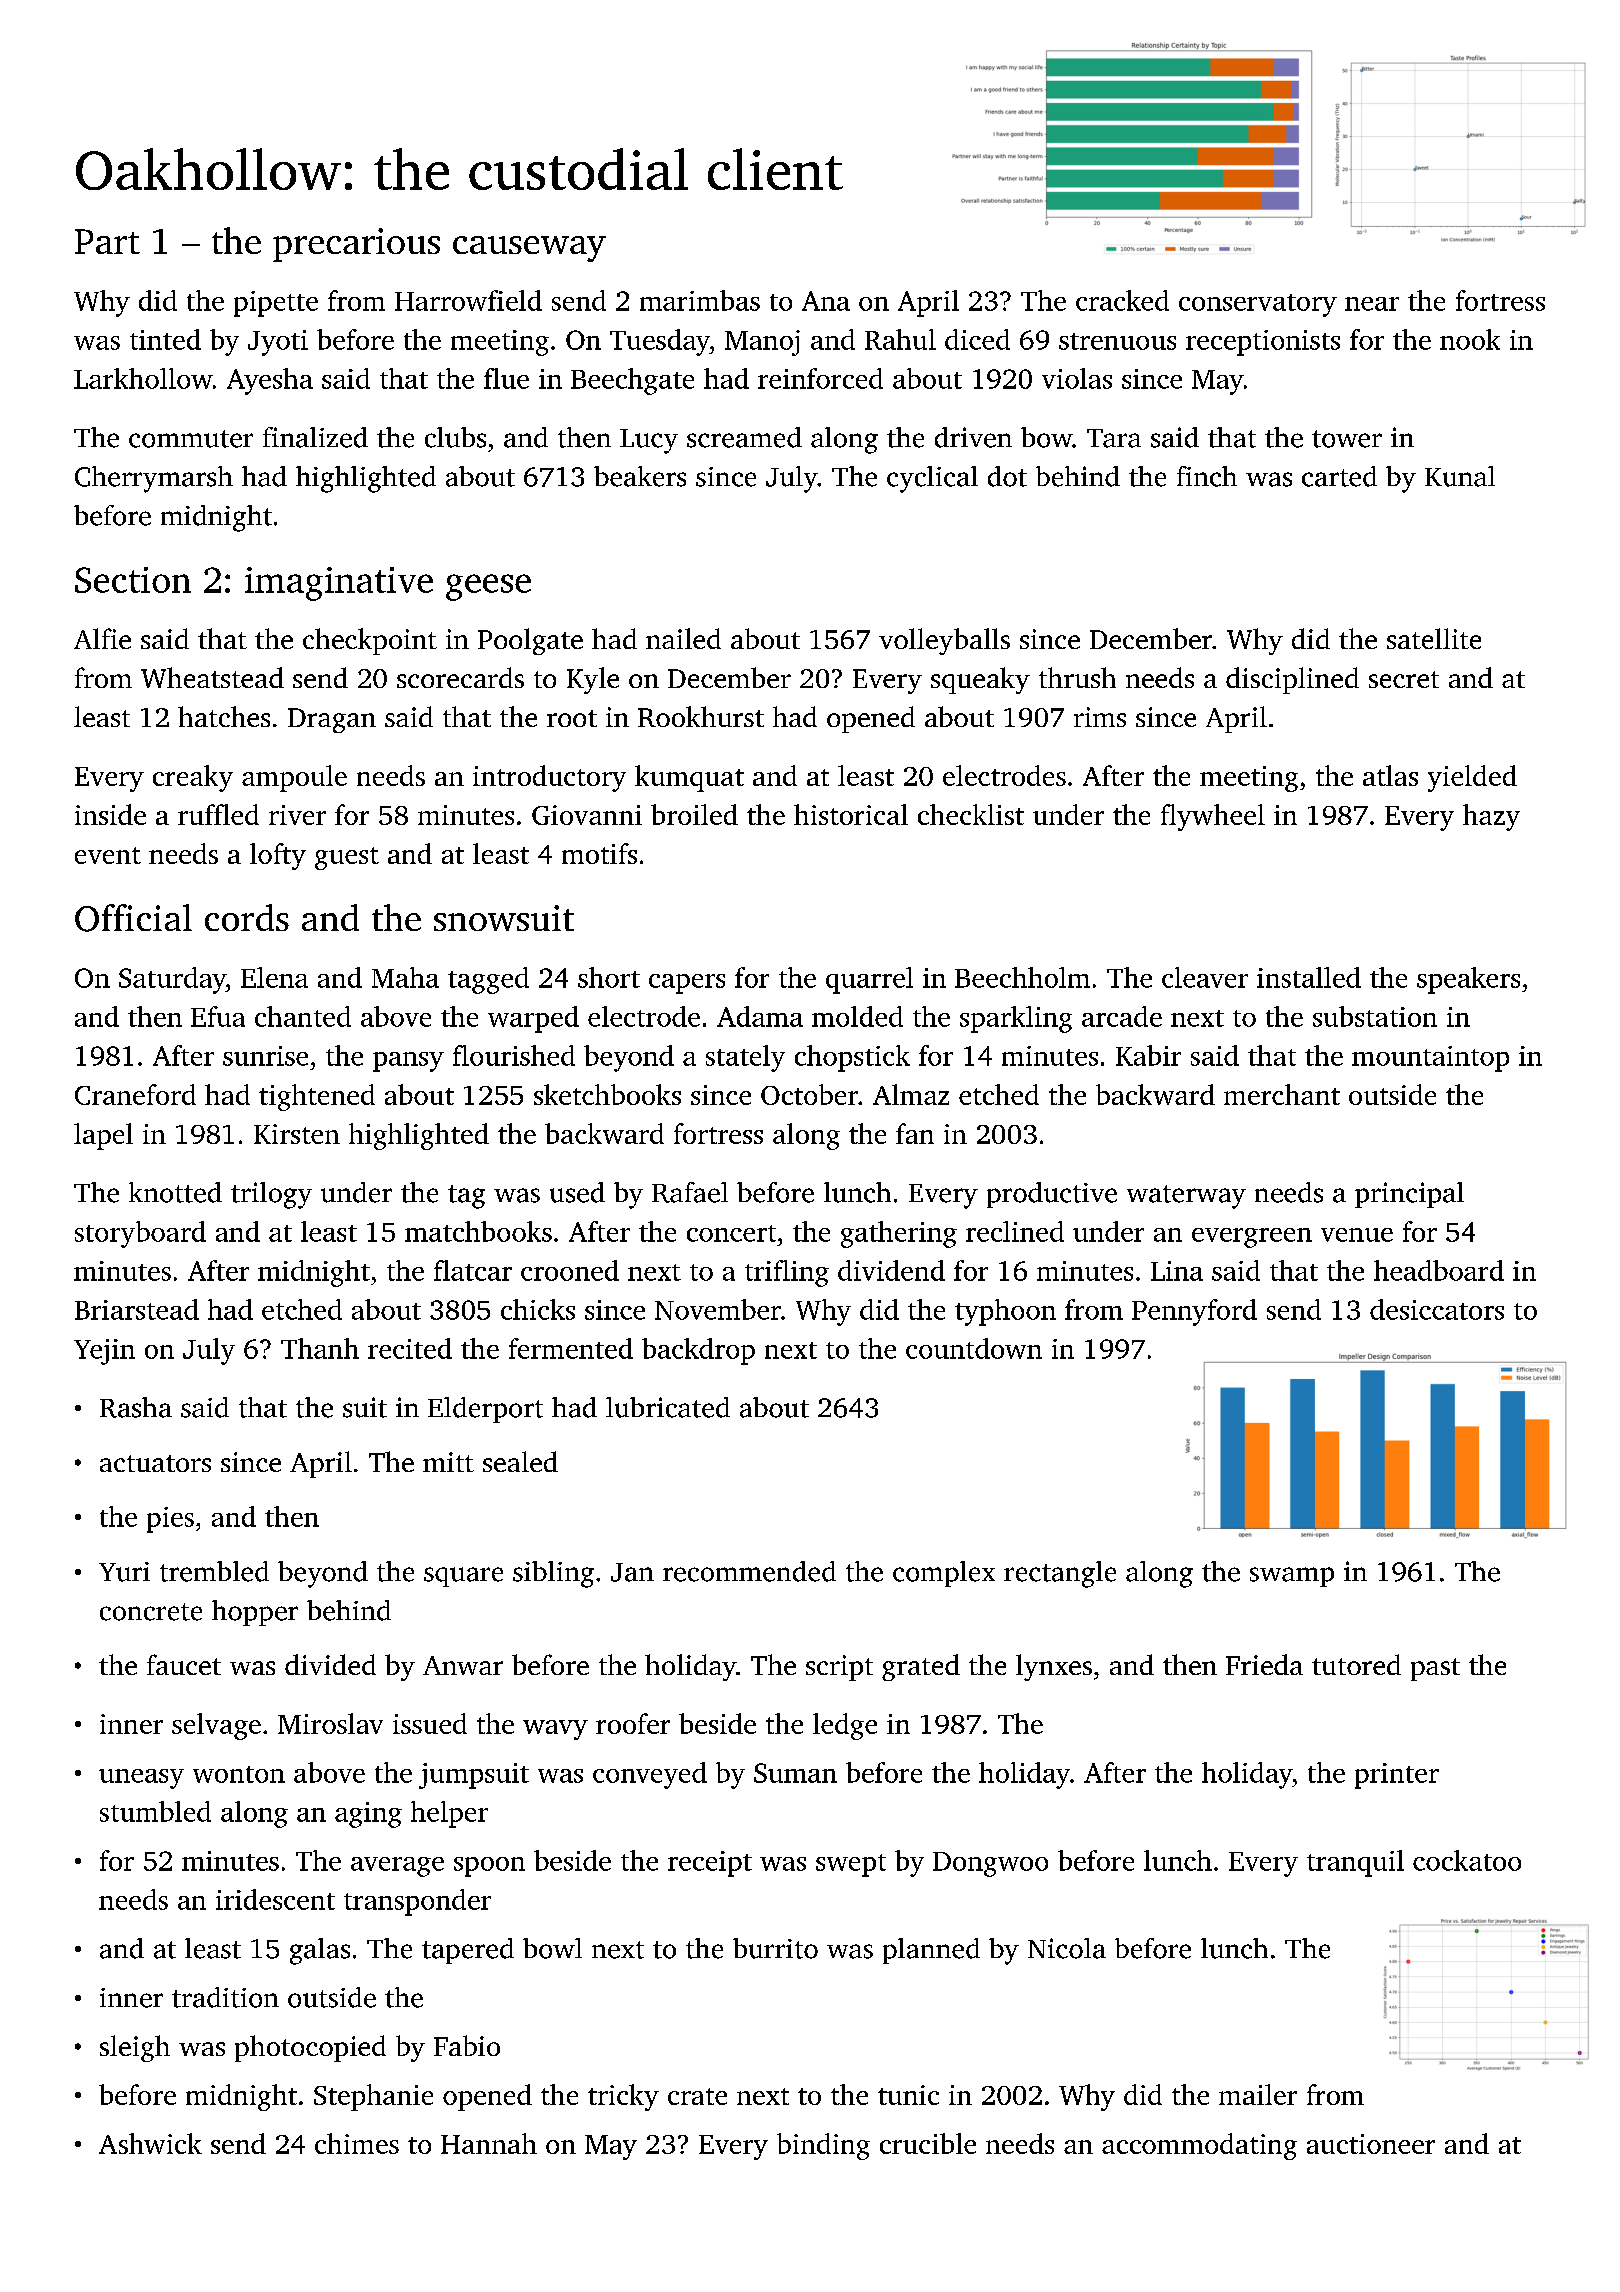  I want to click on desiccators, so click(1437, 1309).
